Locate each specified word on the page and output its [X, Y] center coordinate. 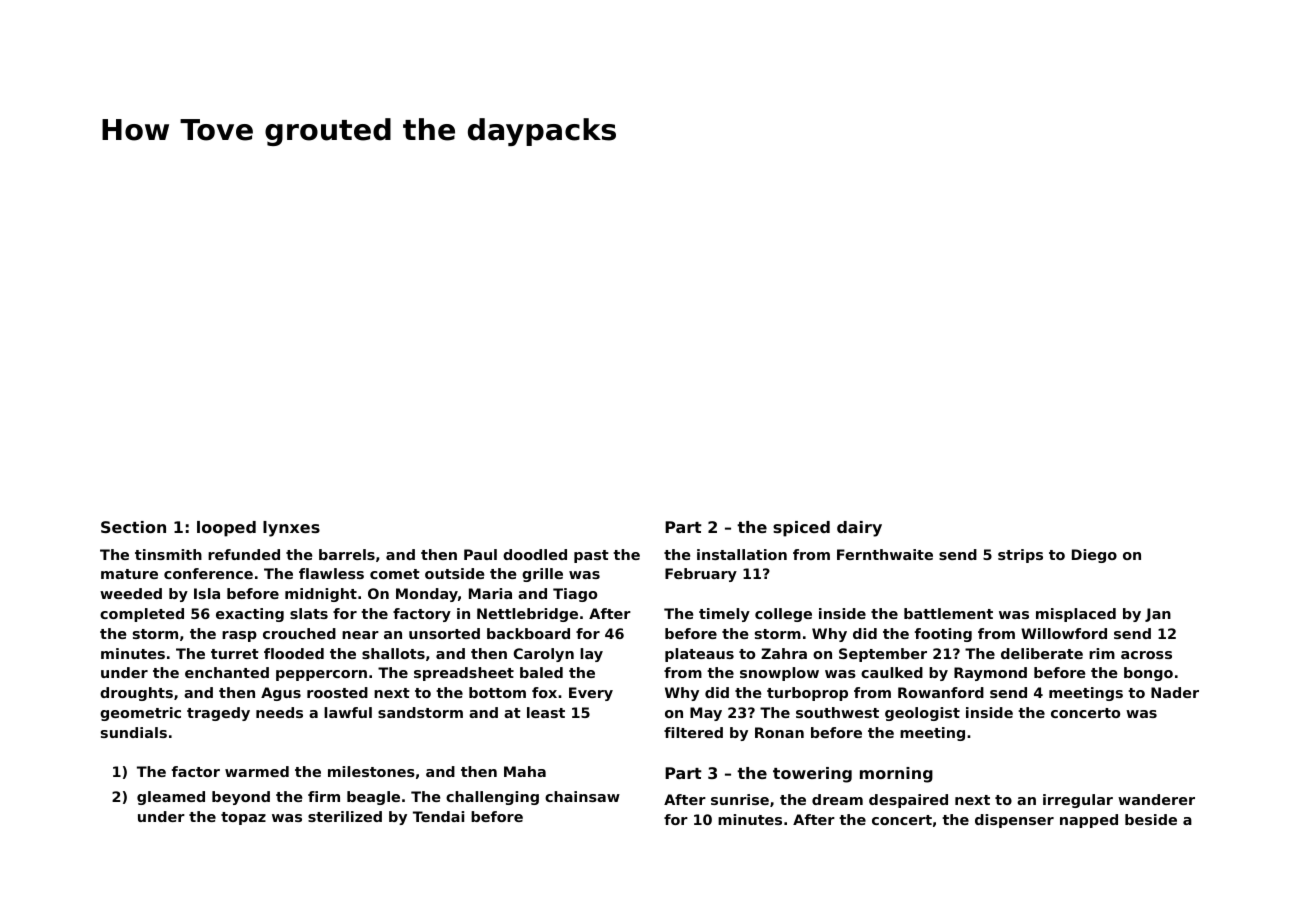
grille [542, 575]
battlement [948, 613]
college [783, 615]
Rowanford [941, 692]
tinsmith [168, 554]
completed [142, 615]
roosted [337, 692]
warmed [257, 771]
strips [1020, 556]
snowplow [779, 674]
